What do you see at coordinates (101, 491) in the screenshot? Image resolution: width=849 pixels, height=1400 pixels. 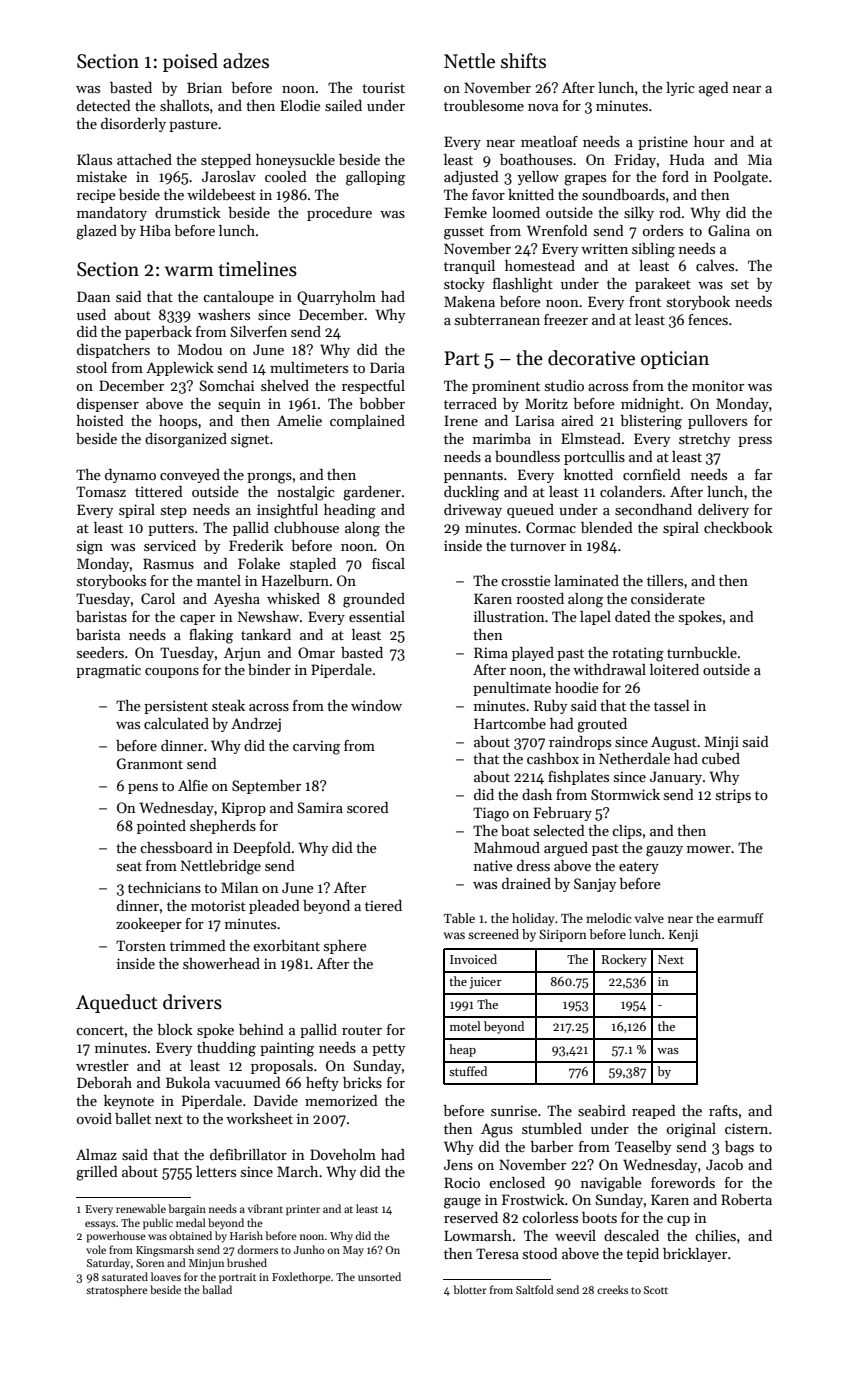 I see `Tomasz` at bounding box center [101, 491].
